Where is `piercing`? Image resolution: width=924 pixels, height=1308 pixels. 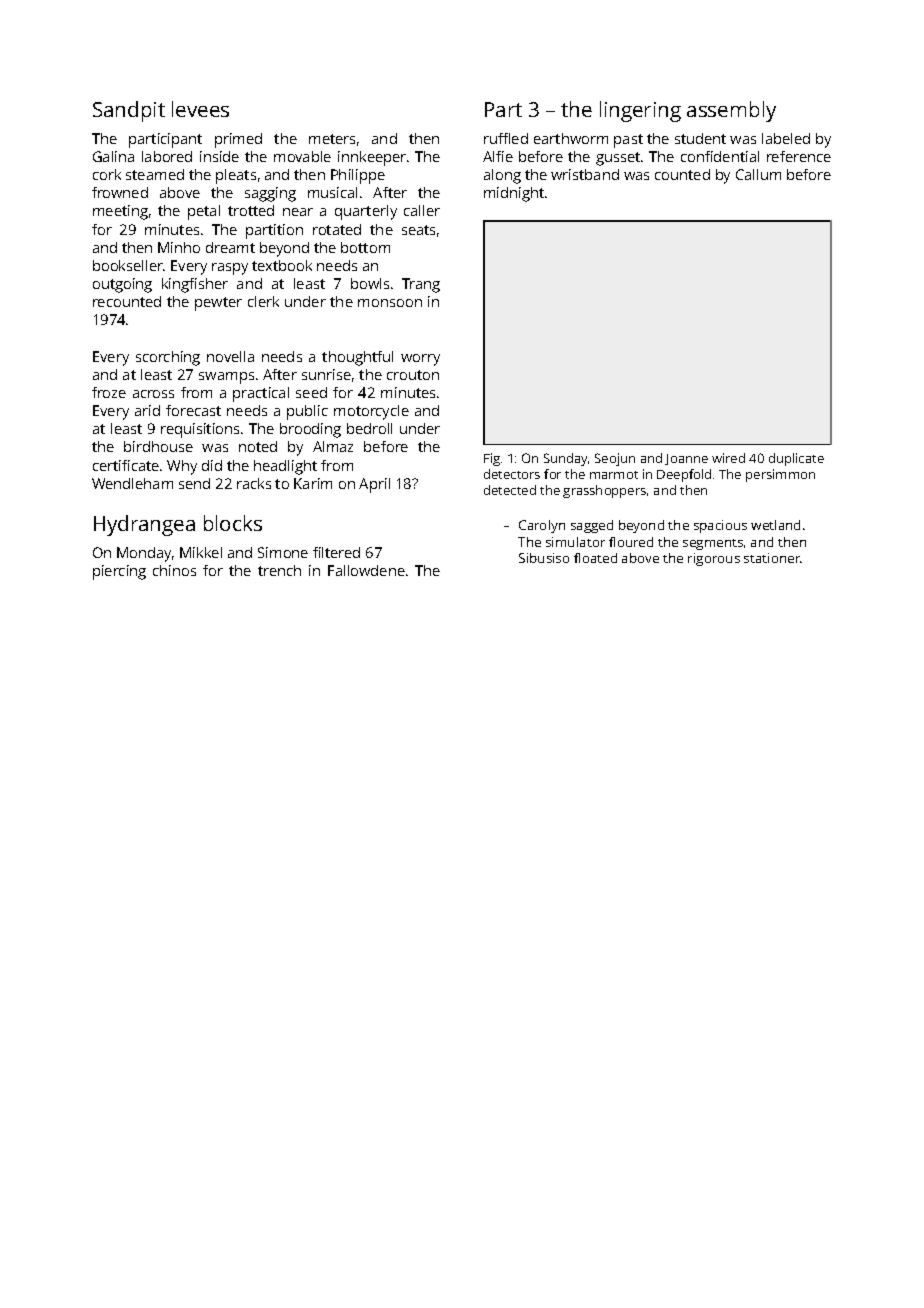
piercing is located at coordinates (119, 572).
